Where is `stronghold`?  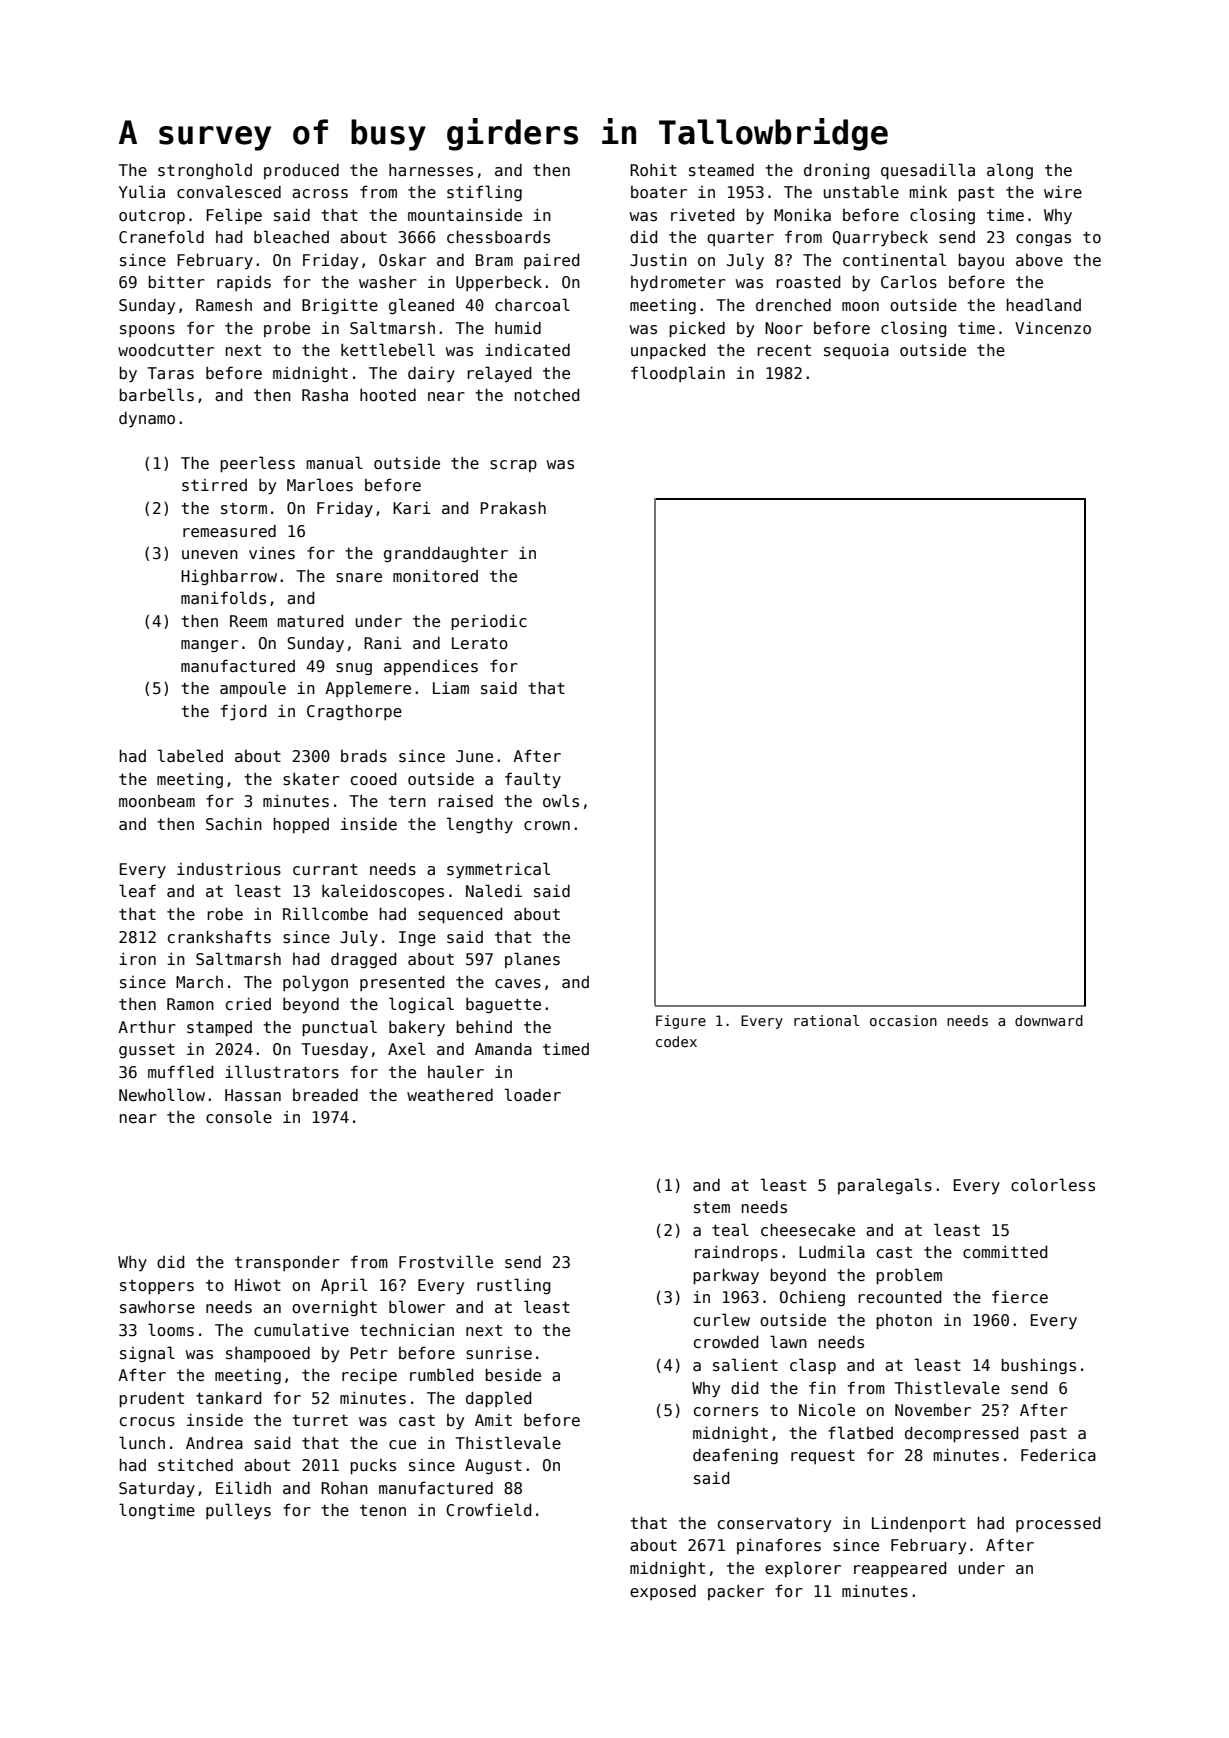 stronghold is located at coordinates (205, 171).
